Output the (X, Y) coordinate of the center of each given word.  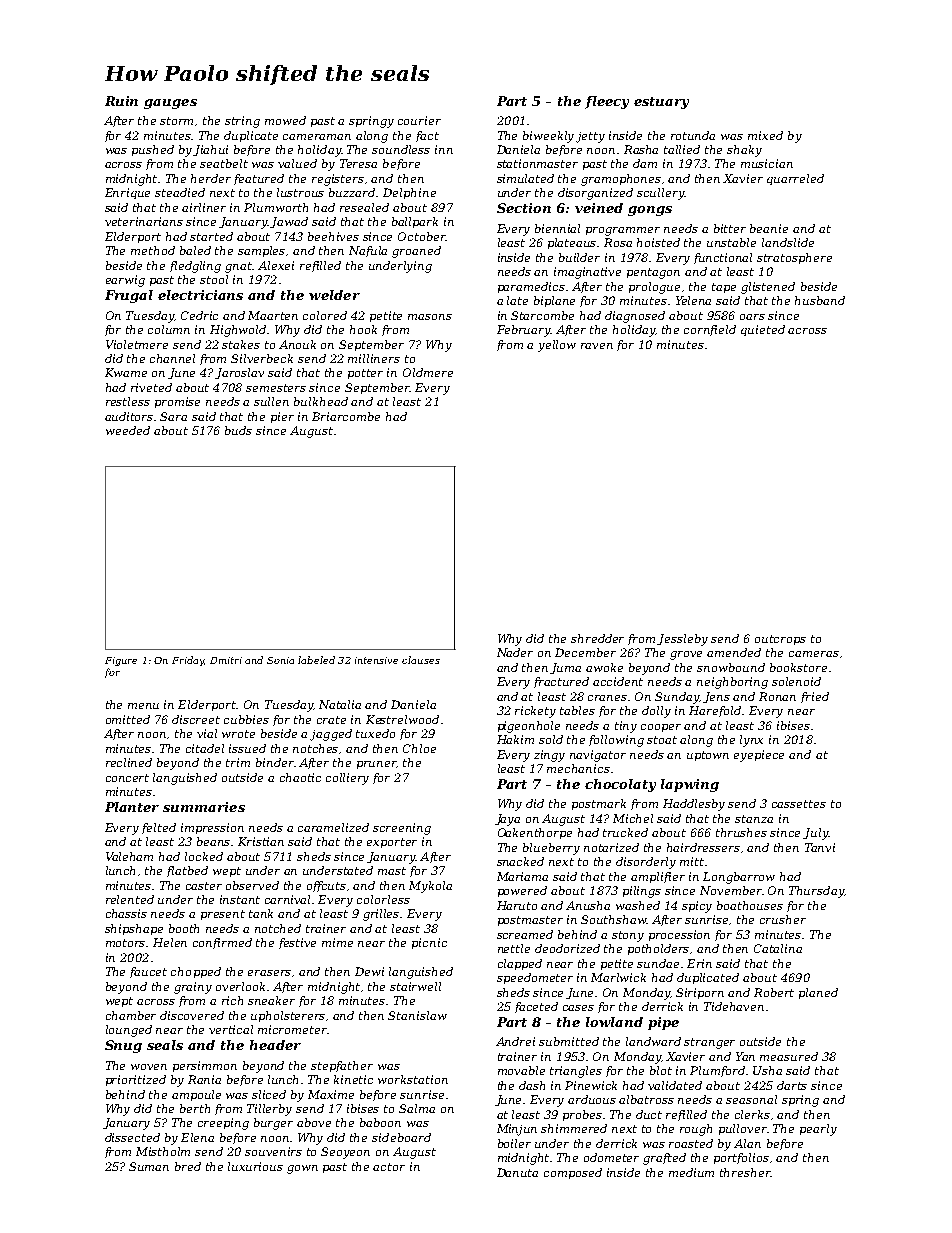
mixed (765, 135)
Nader (515, 652)
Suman (149, 1166)
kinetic (353, 1079)
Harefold (715, 711)
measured (789, 1056)
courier (419, 120)
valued (297, 163)
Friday (188, 661)
